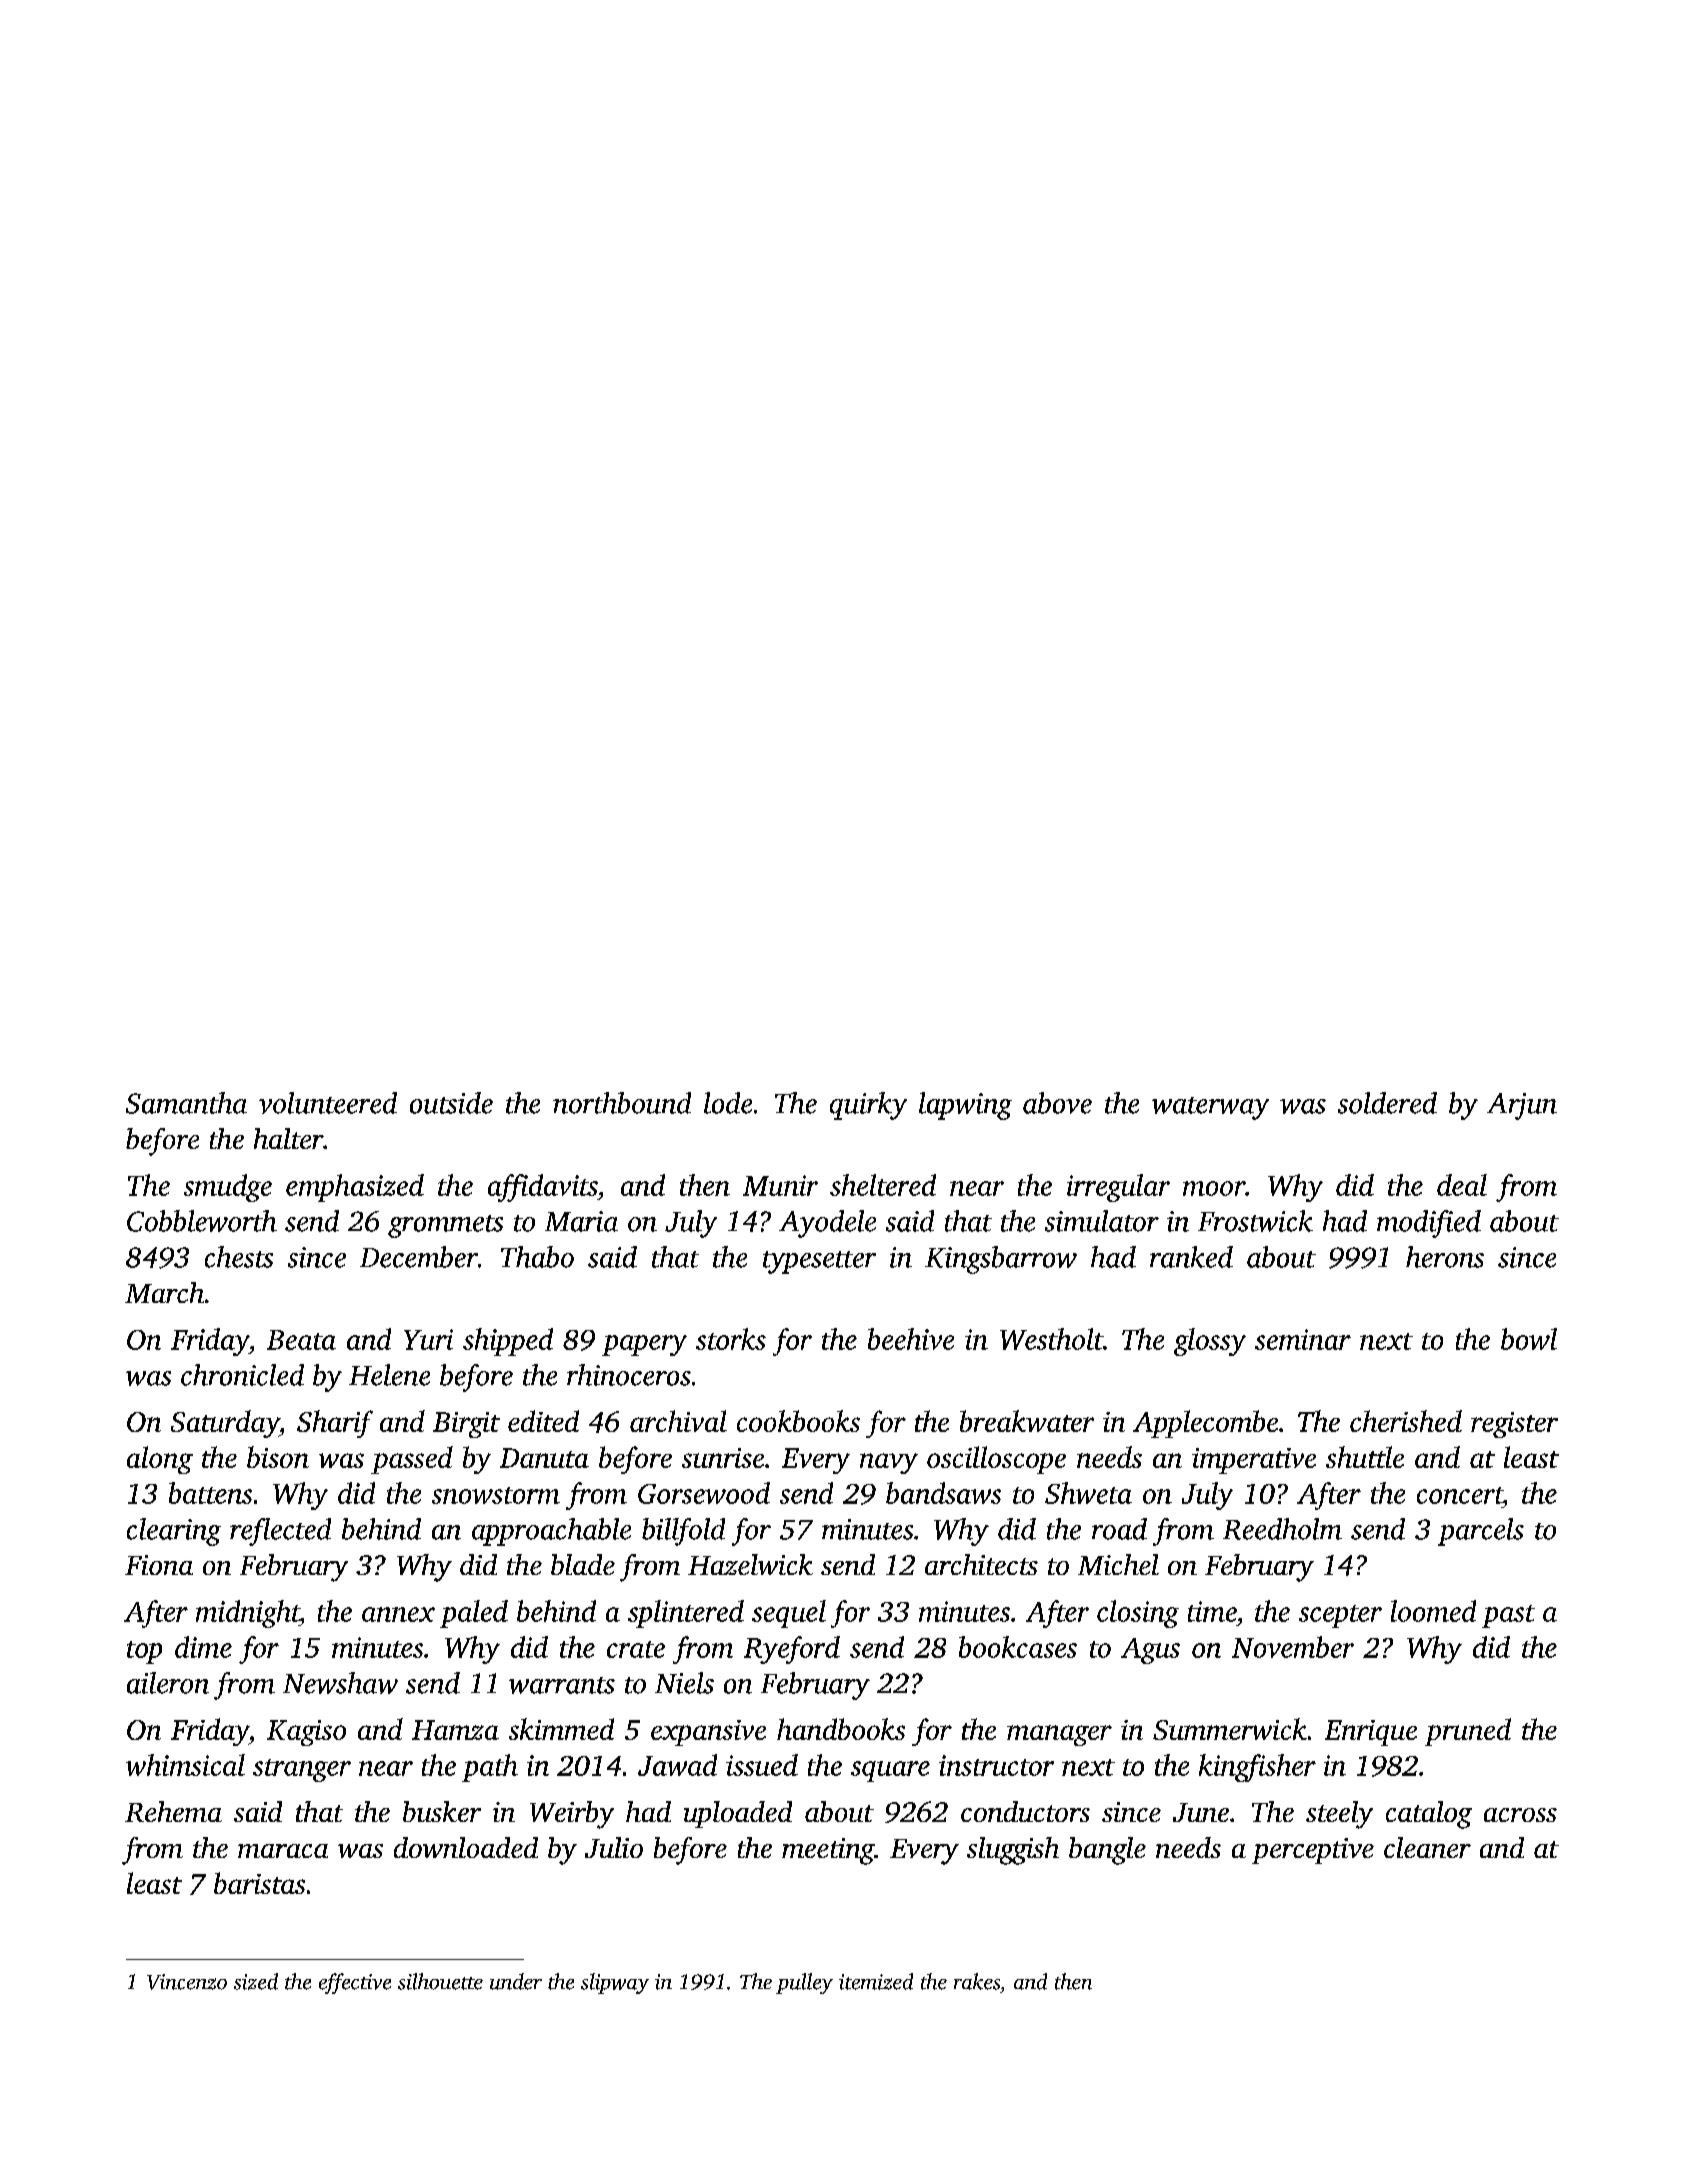  I want to click on Beata, so click(301, 1340).
